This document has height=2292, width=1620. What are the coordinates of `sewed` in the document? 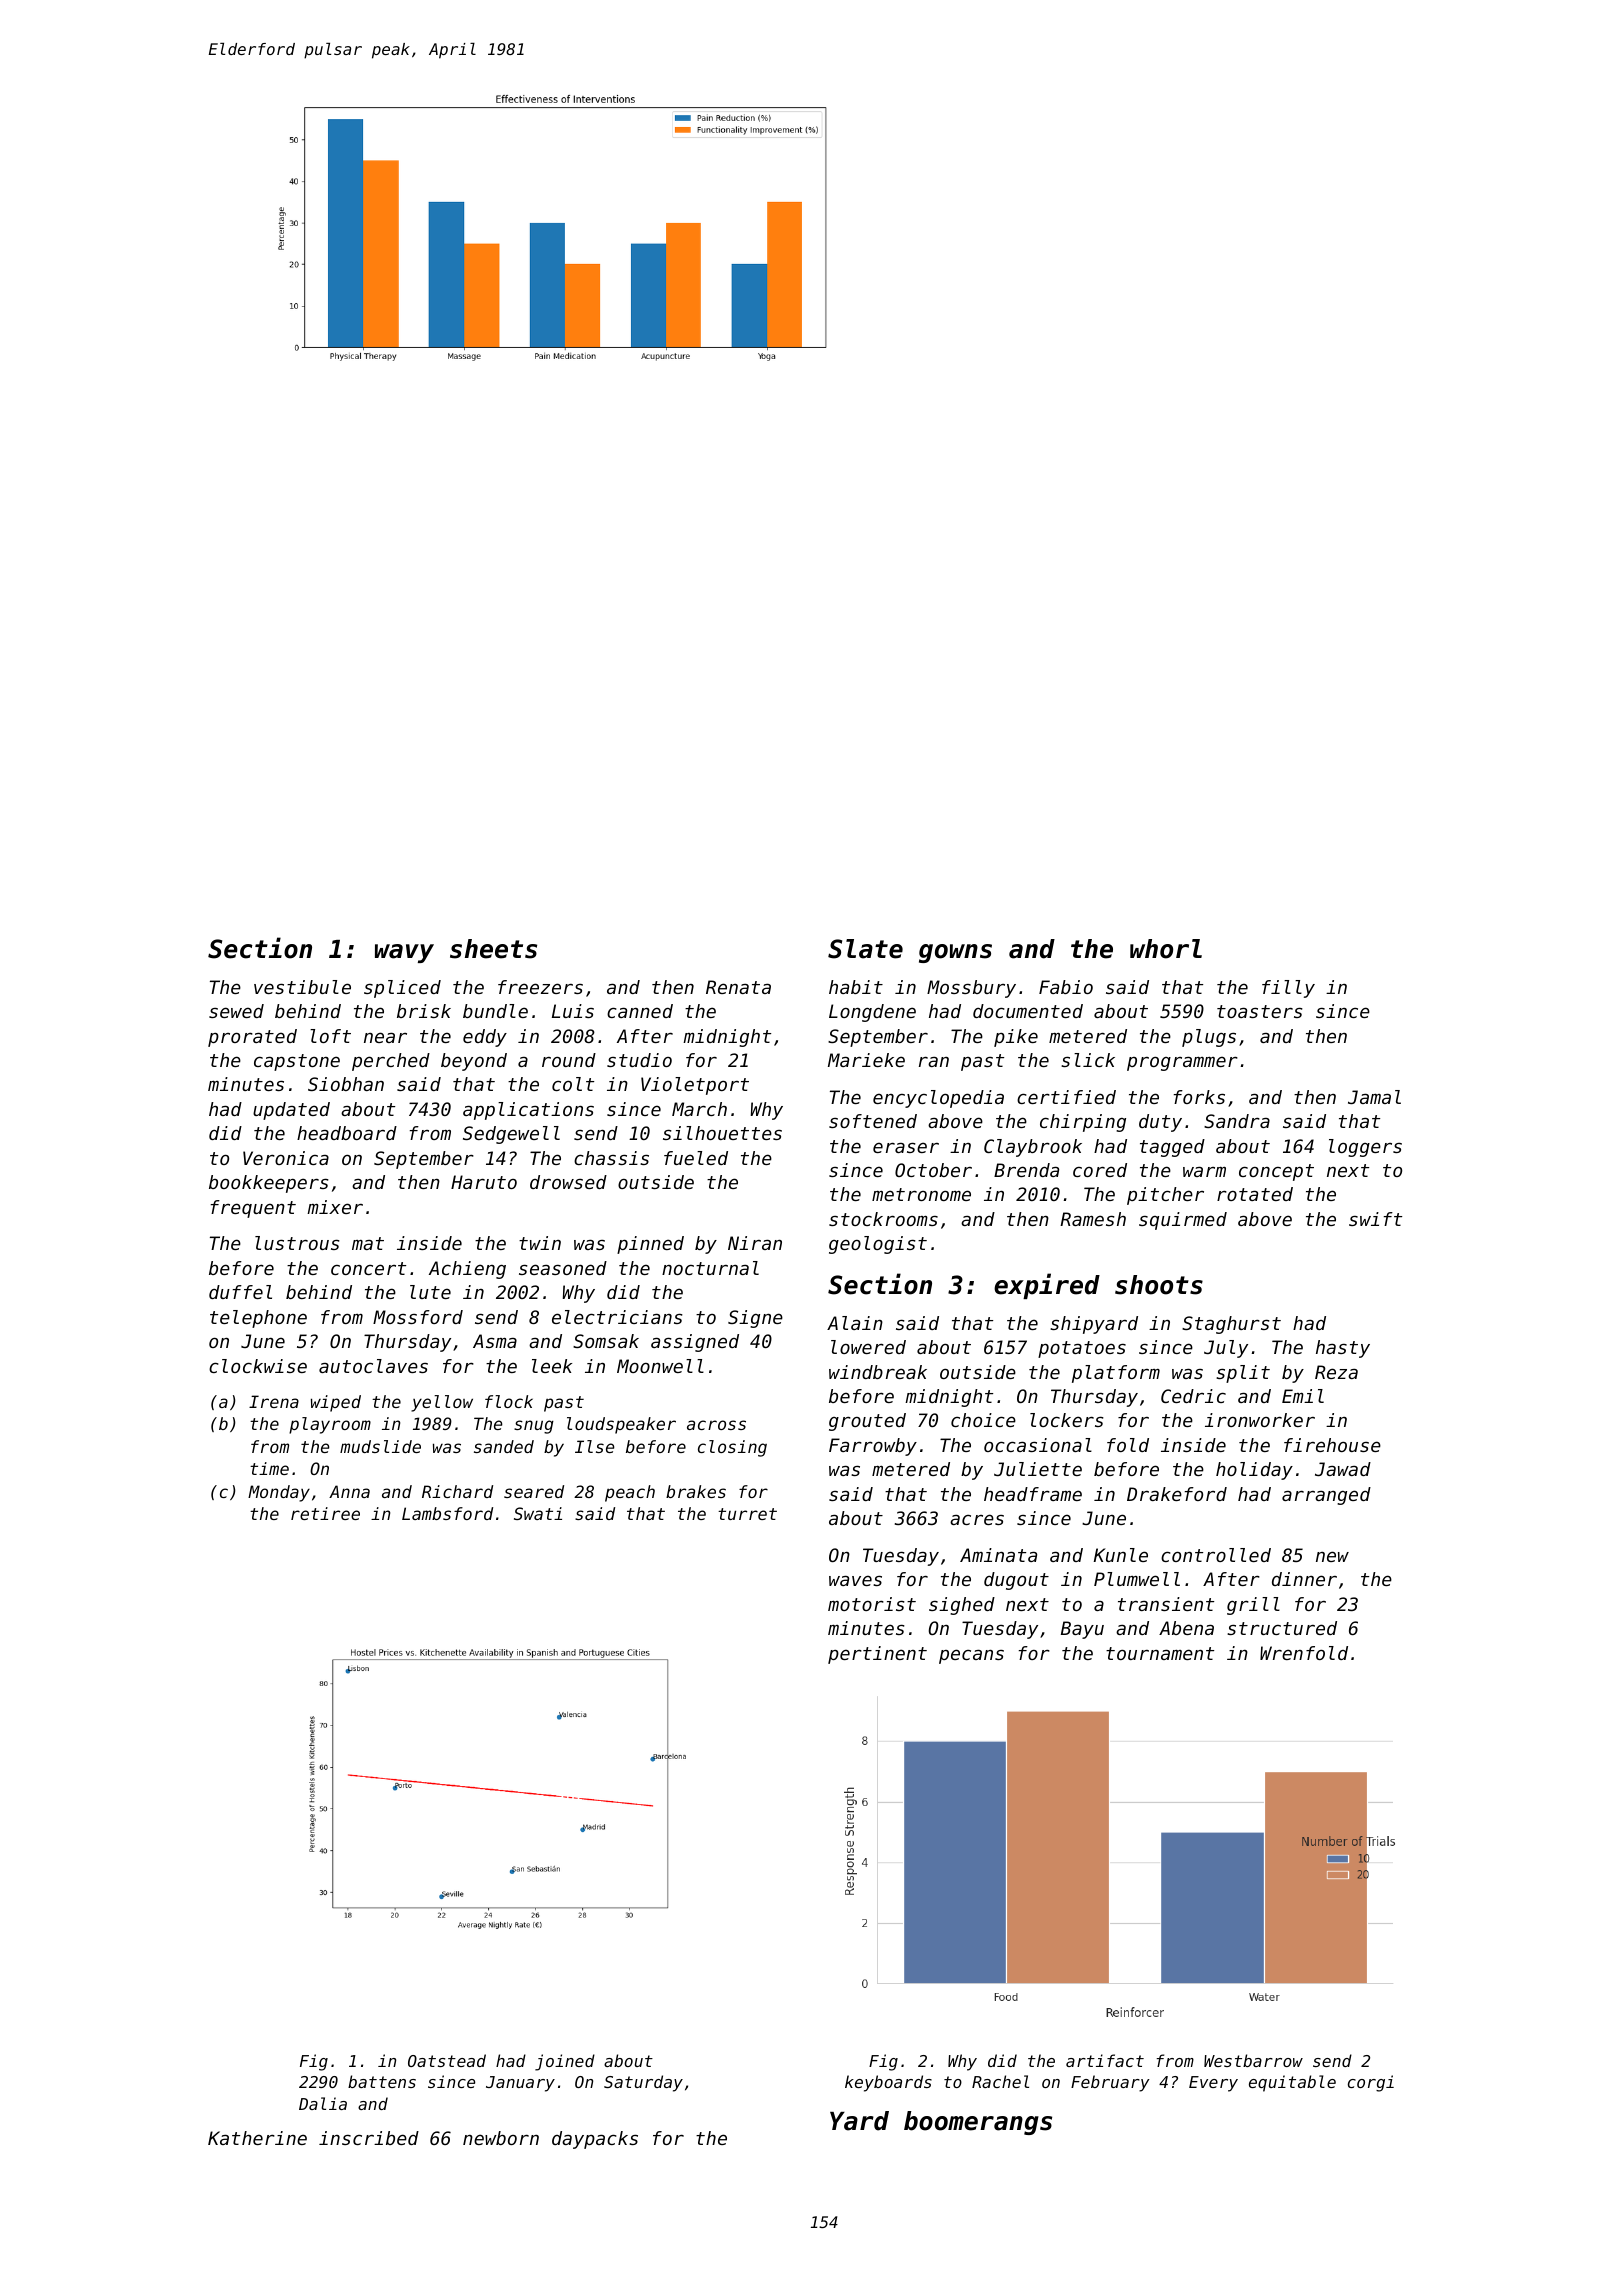 It's located at (236, 1011).
